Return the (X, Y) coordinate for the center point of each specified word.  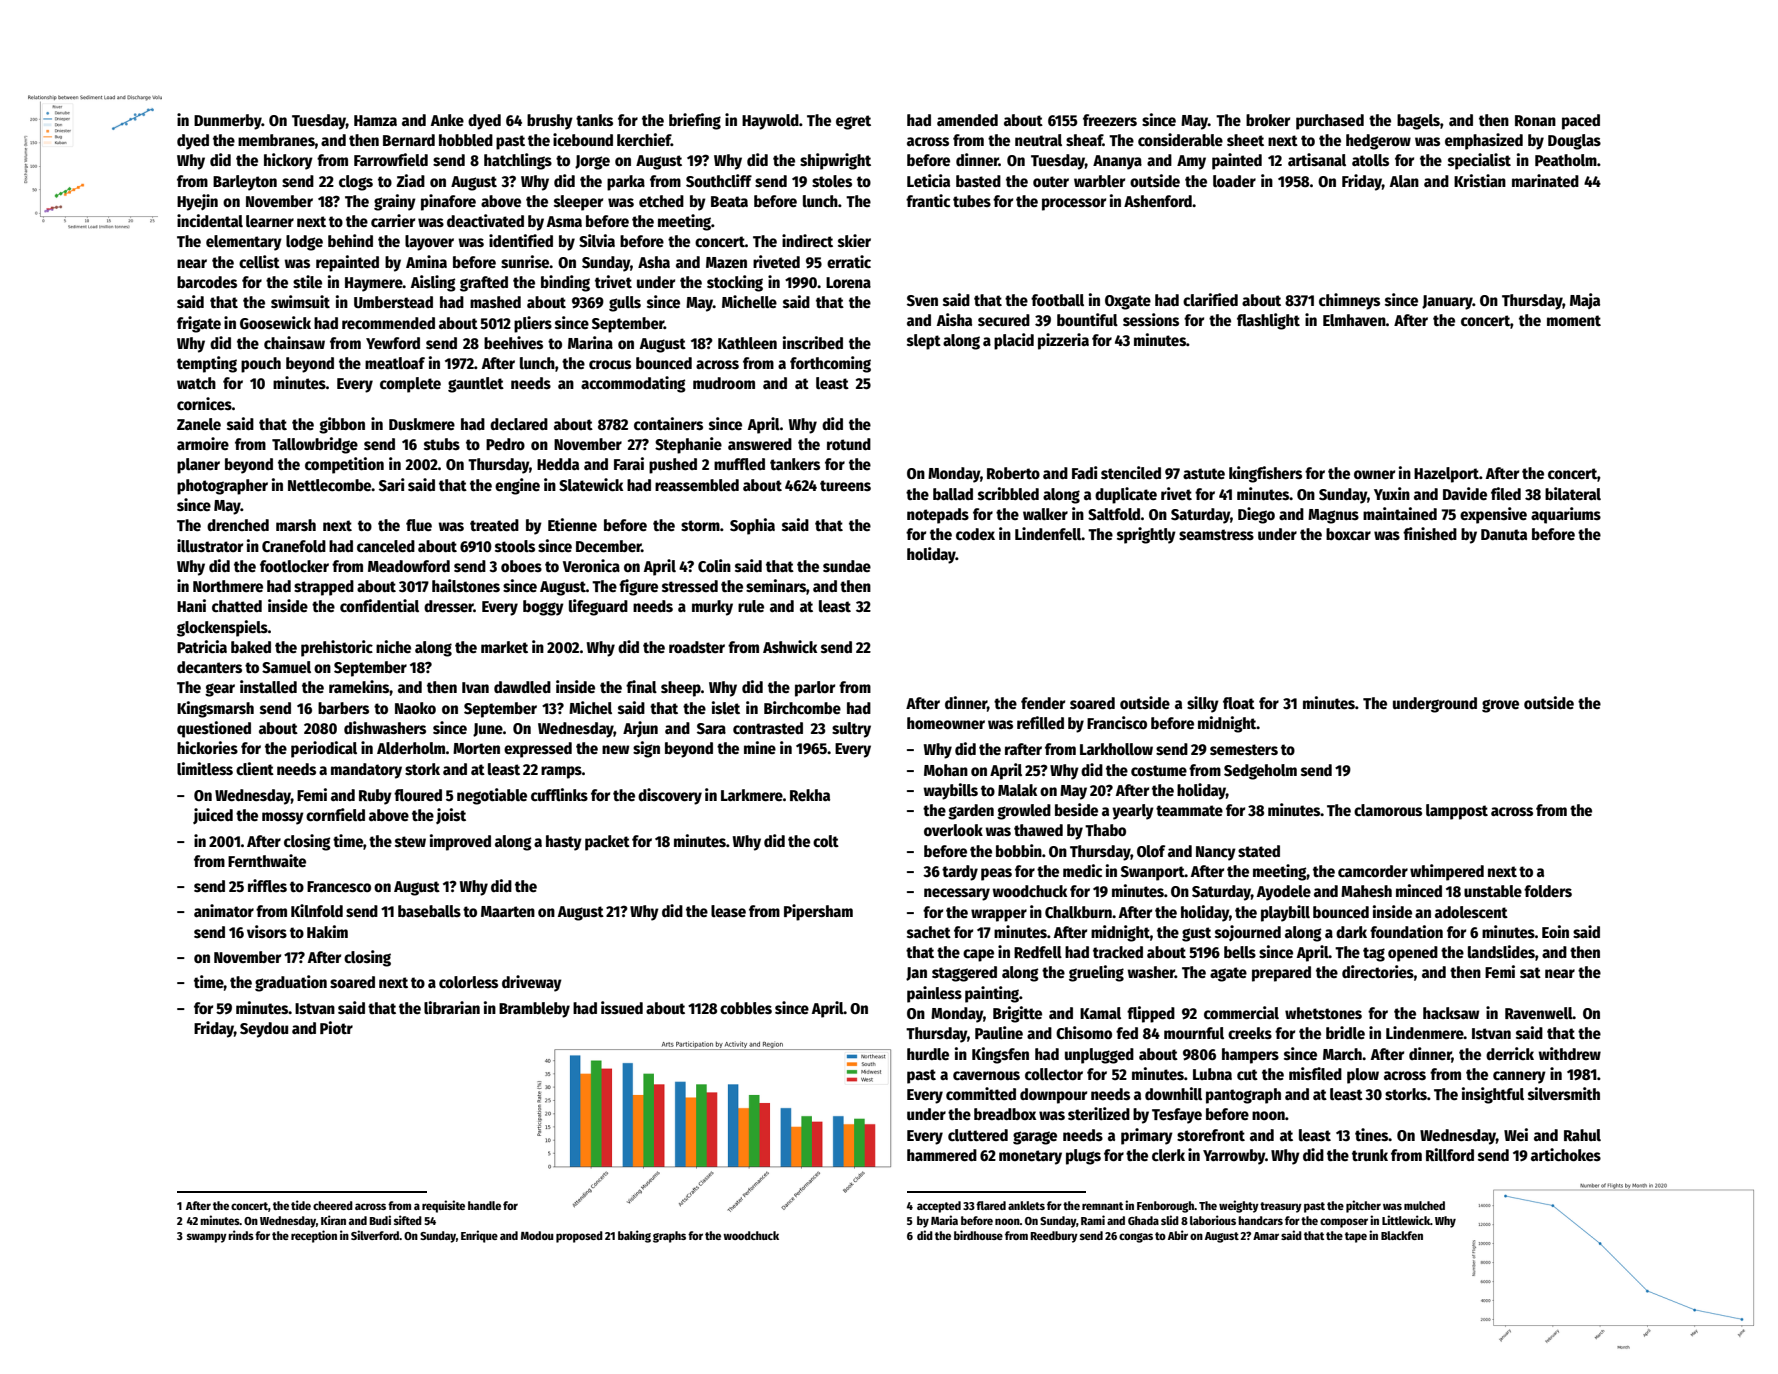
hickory (288, 161)
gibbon (342, 425)
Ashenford (1158, 201)
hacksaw (1451, 1013)
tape (1356, 1237)
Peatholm (1566, 160)
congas (1136, 1238)
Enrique (479, 1236)
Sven (922, 301)
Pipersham (818, 912)
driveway (532, 983)
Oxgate (1128, 302)
